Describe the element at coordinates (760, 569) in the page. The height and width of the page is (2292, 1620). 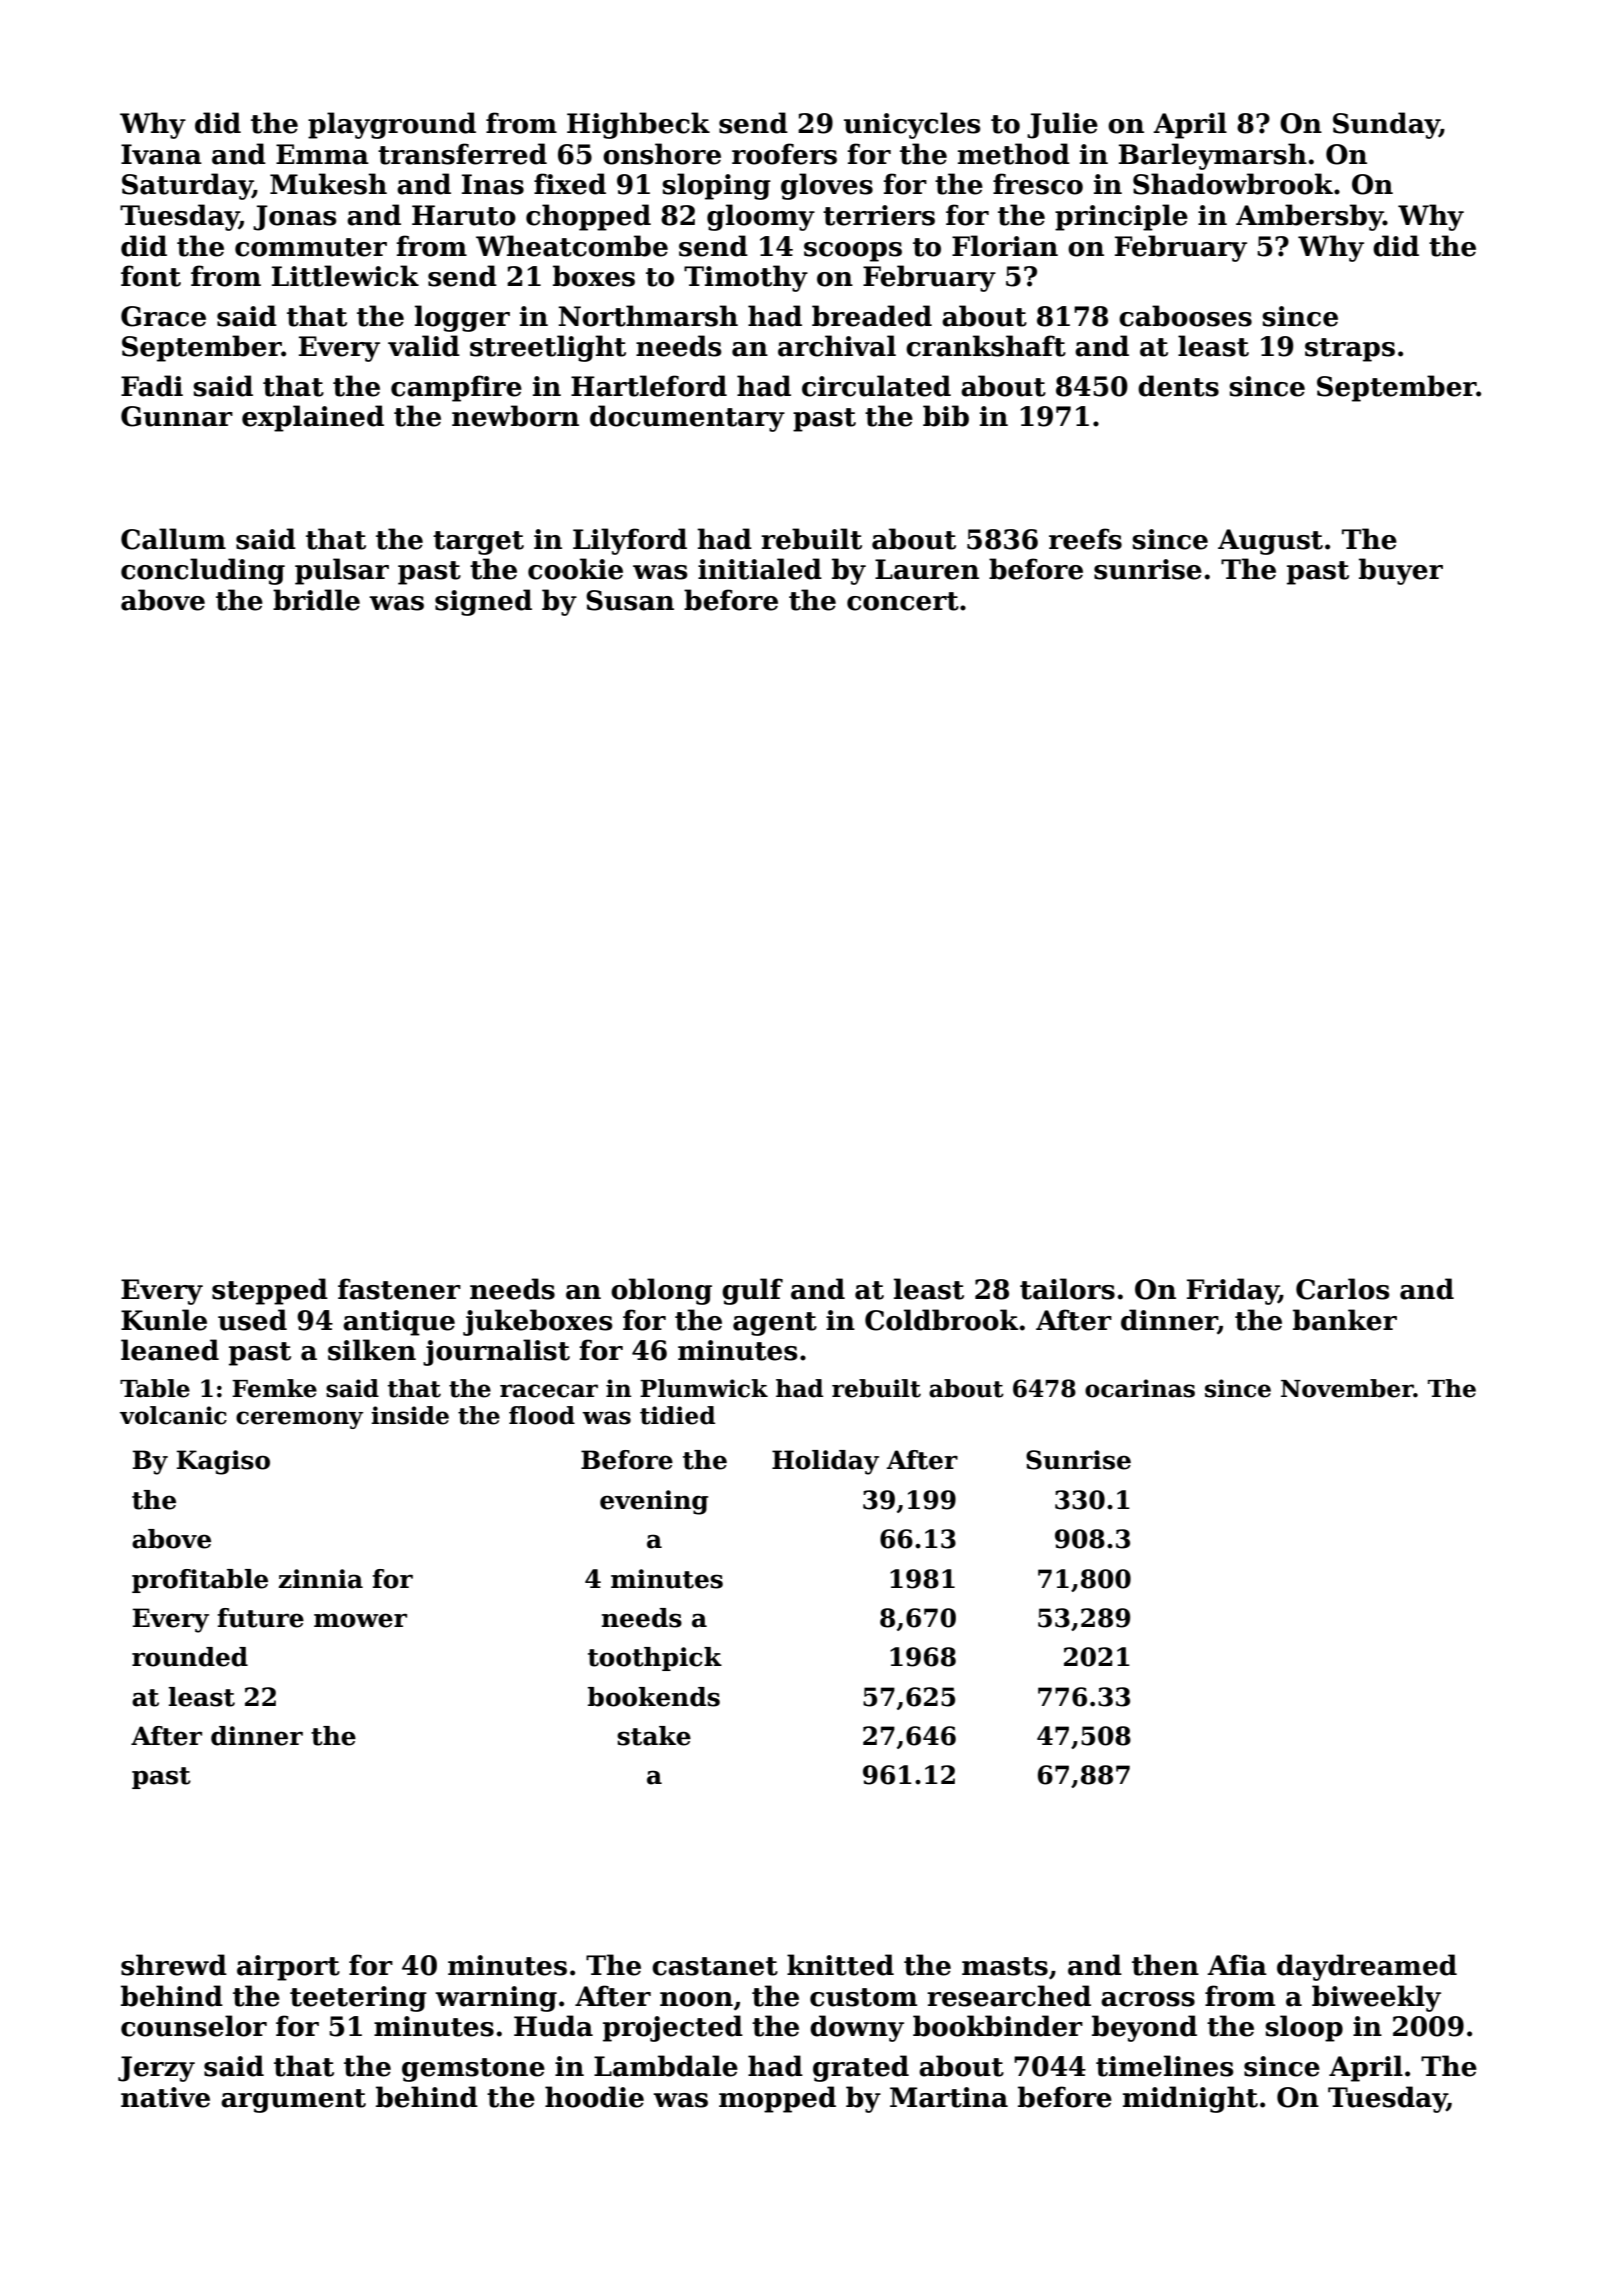
I see `initialed` at that location.
